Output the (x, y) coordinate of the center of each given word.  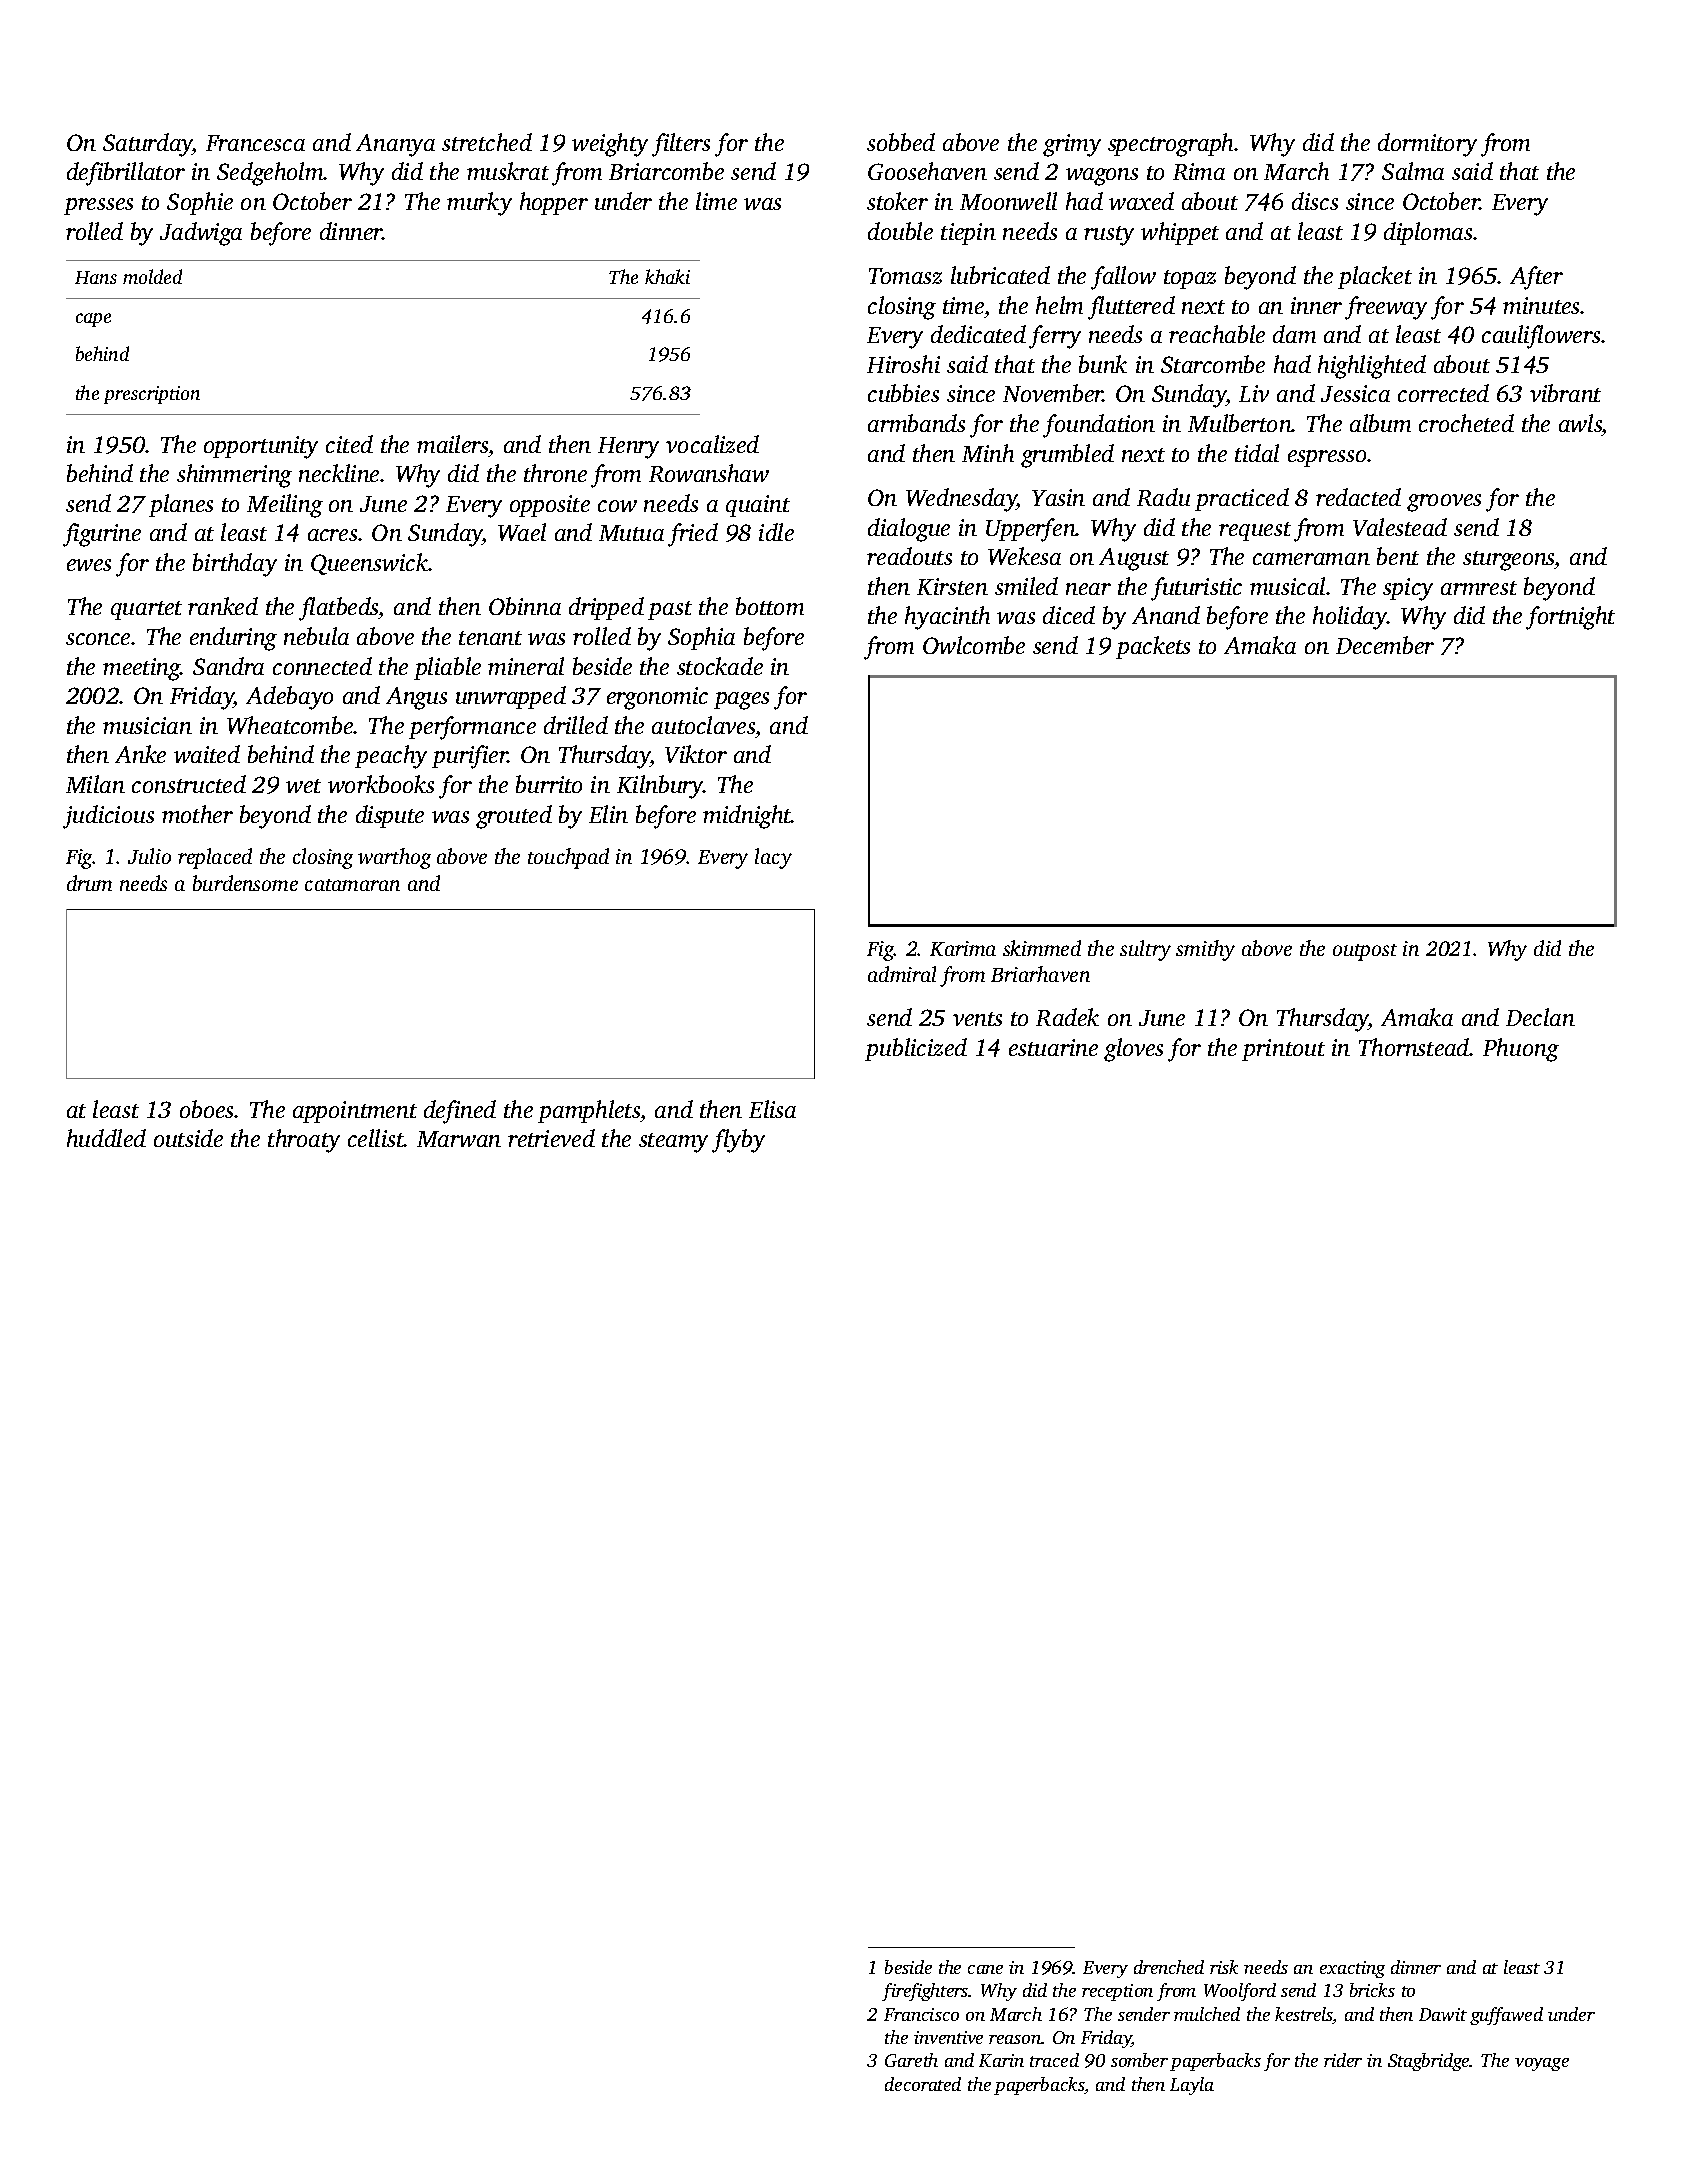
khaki (667, 276)
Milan (95, 784)
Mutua (631, 533)
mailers (452, 444)
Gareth (911, 2060)
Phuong (1521, 1050)
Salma (1413, 171)
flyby (738, 1141)
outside (188, 1138)
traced (1054, 2060)
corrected (1443, 393)
